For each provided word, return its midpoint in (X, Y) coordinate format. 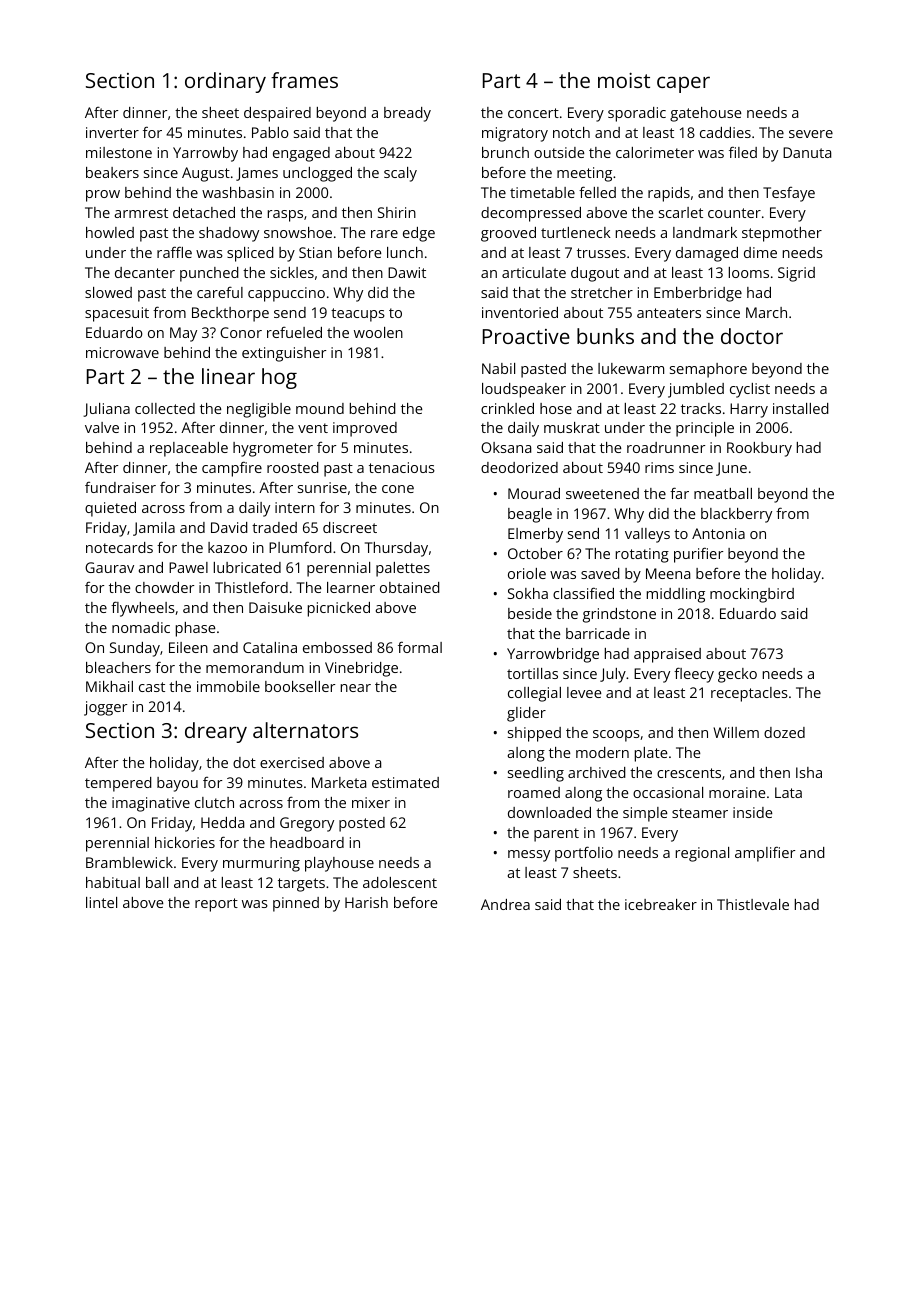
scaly (400, 174)
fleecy (694, 675)
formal (420, 647)
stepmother (782, 234)
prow (103, 196)
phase (196, 629)
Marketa (339, 782)
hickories (185, 842)
